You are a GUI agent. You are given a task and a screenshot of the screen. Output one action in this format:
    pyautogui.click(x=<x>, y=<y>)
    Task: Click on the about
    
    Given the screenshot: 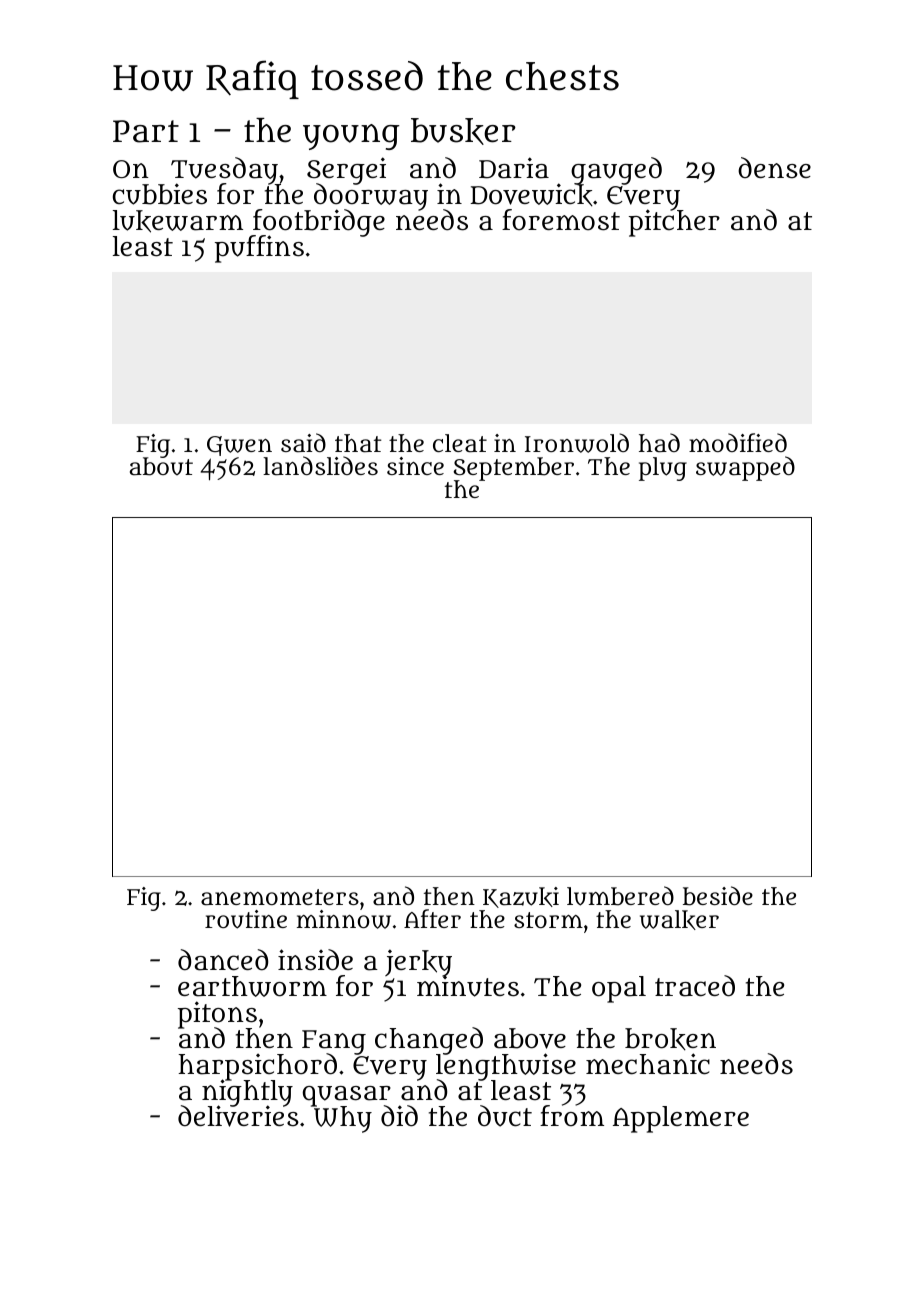 What is the action you would take?
    pyautogui.click(x=161, y=467)
